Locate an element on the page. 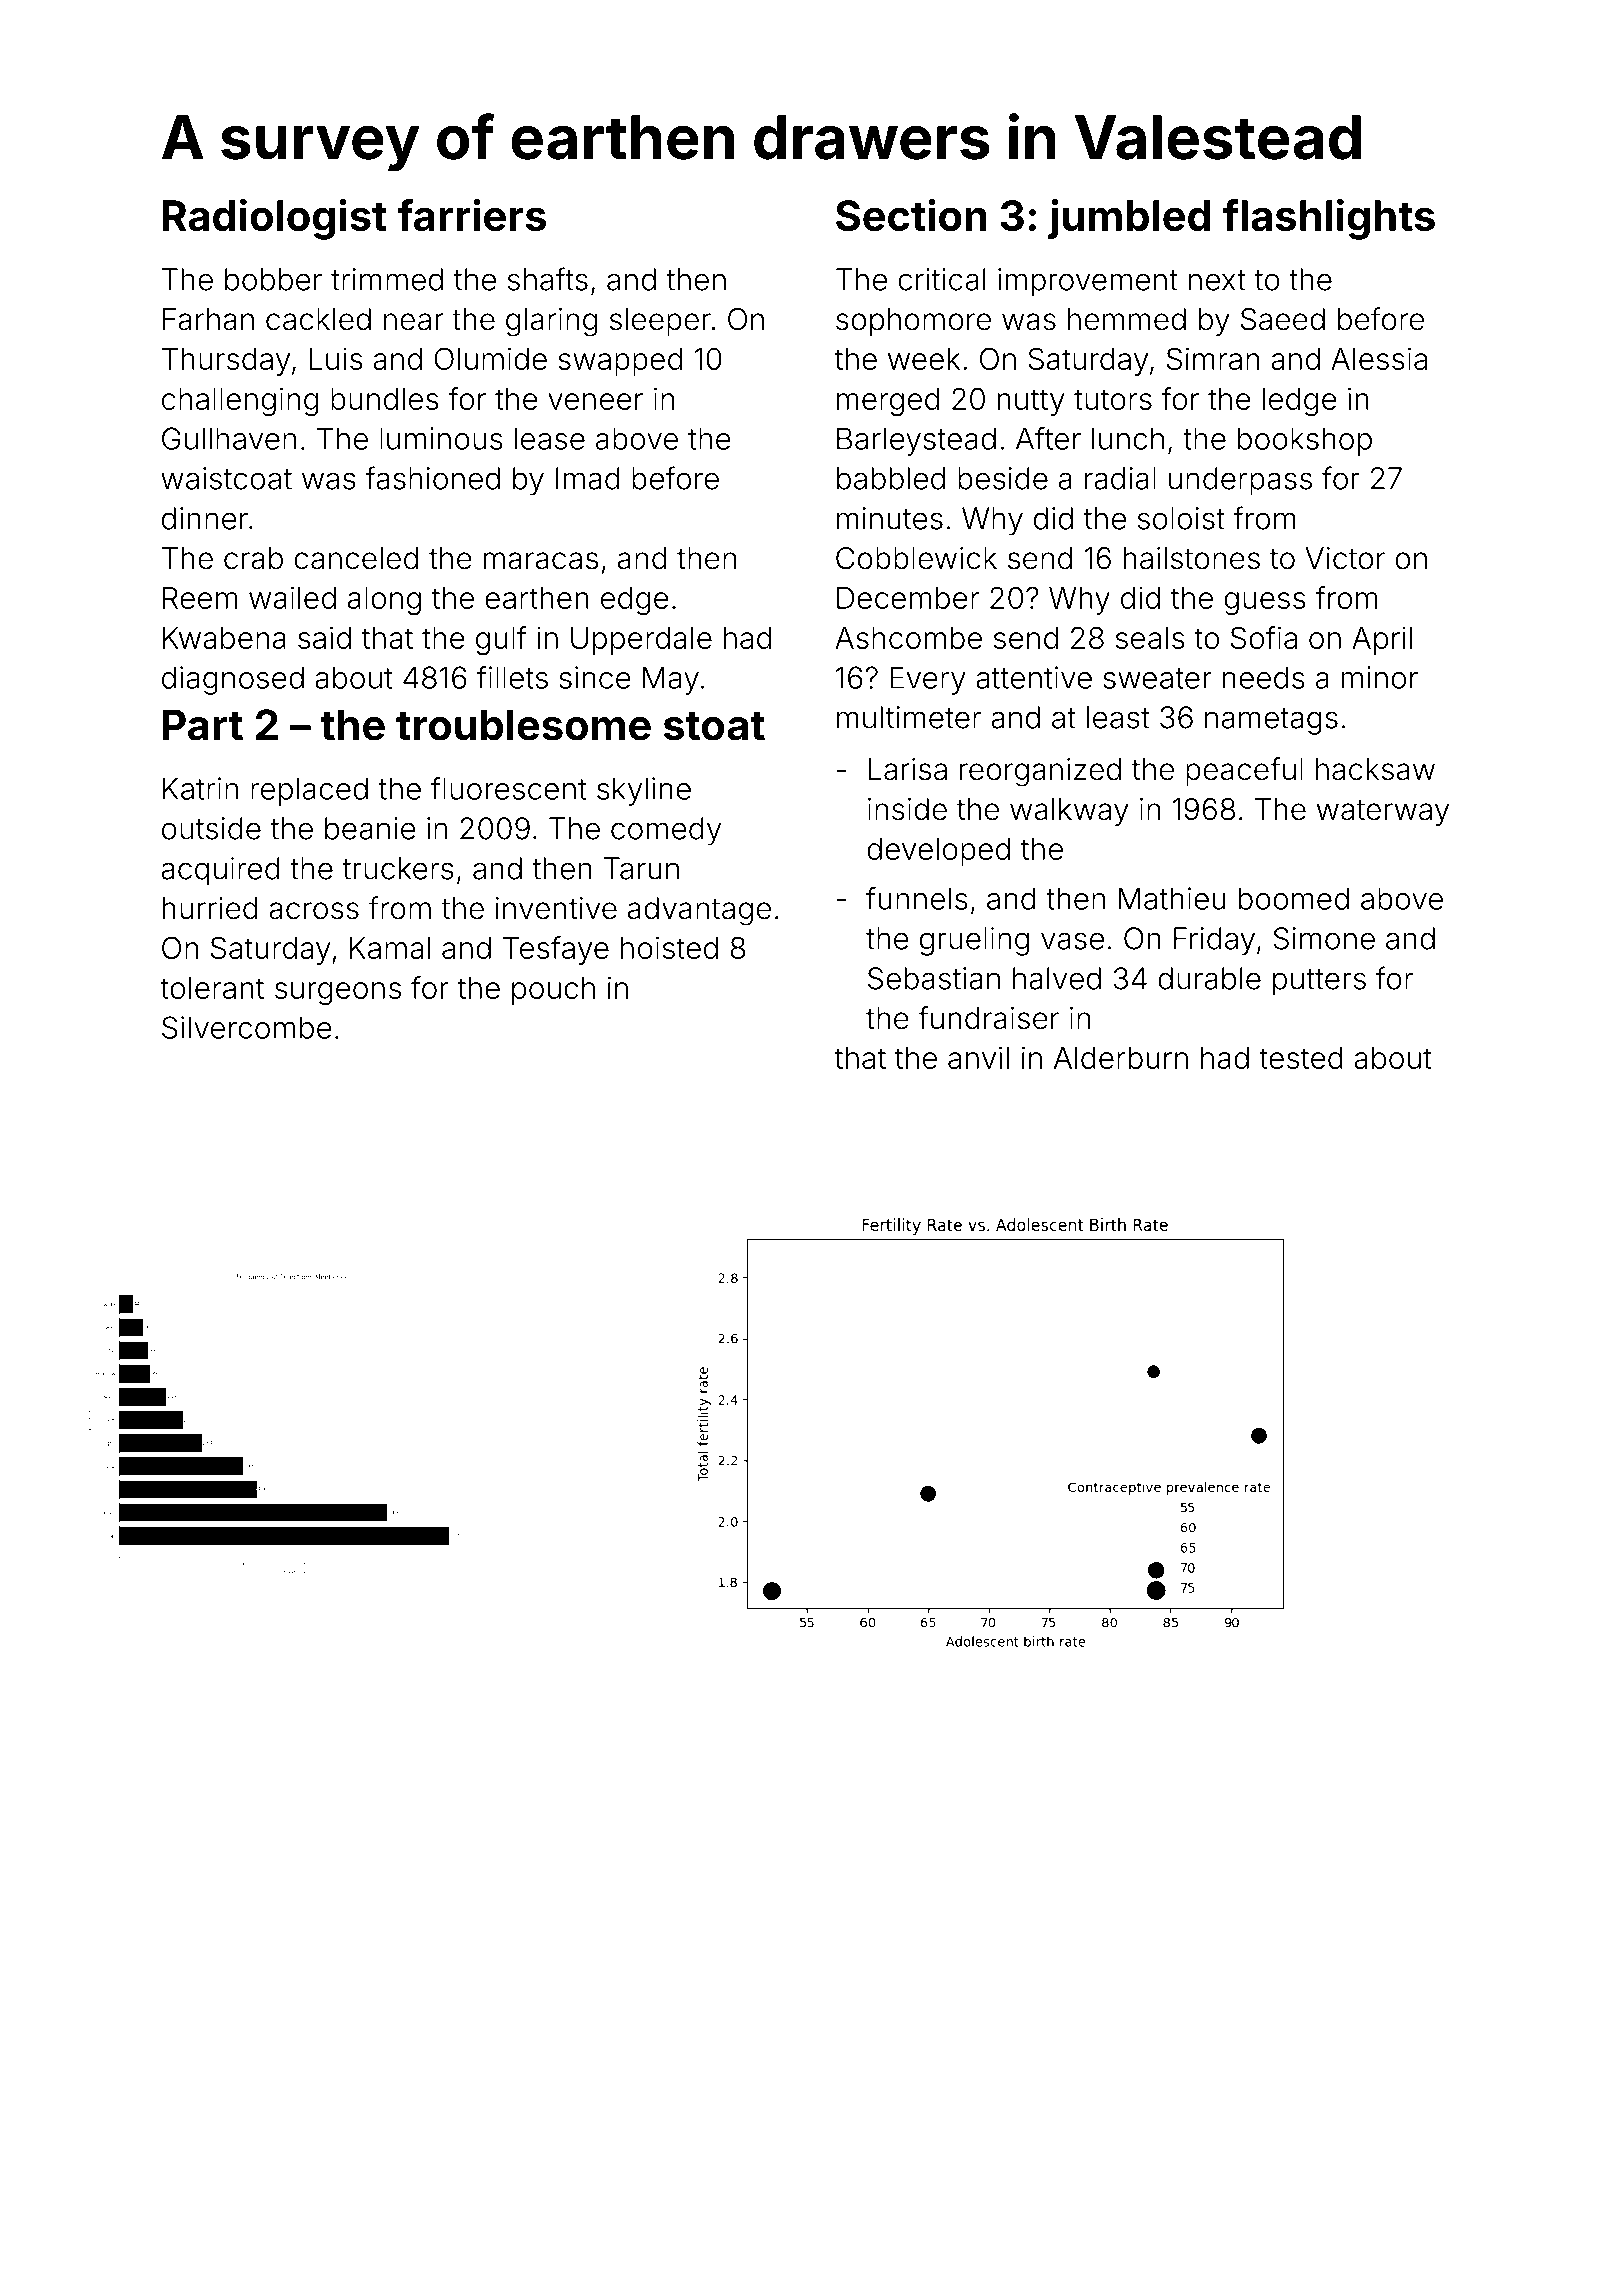  Silvercombe is located at coordinates (247, 1027).
